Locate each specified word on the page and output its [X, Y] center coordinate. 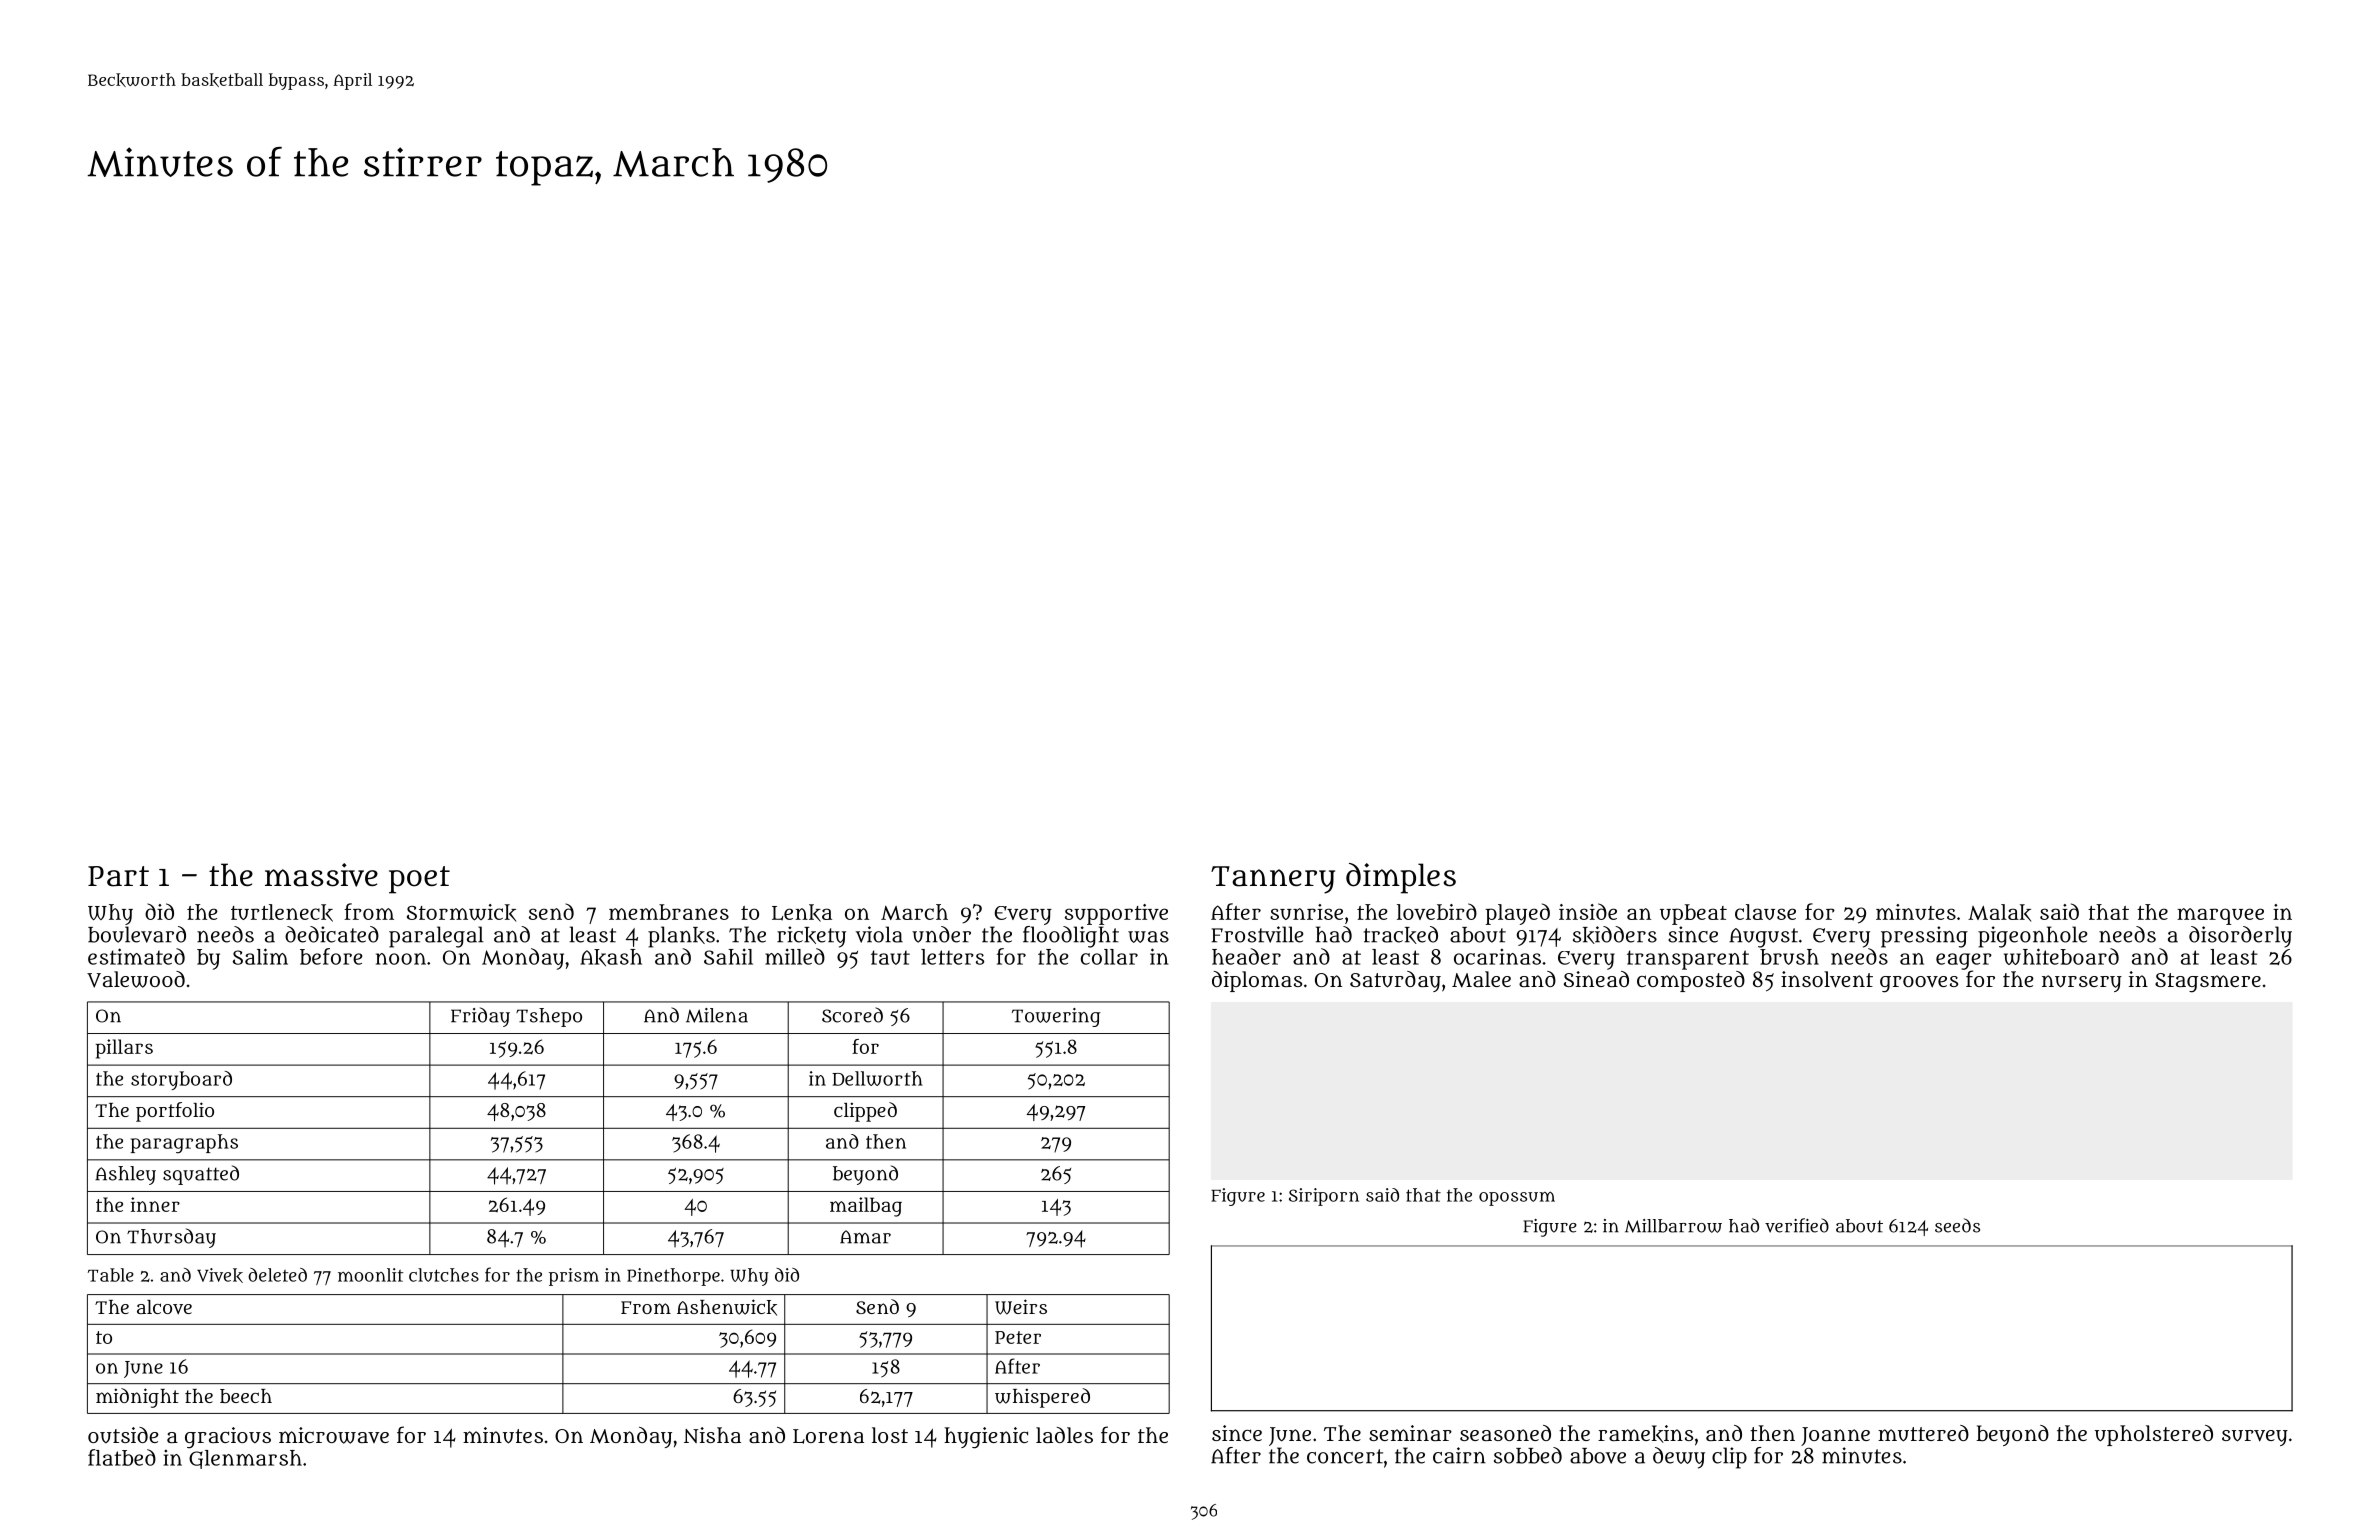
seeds [1957, 1225]
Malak [1999, 913]
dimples [1401, 878]
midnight [137, 1398]
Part [118, 876]
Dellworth [877, 1078]
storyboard [181, 1080]
